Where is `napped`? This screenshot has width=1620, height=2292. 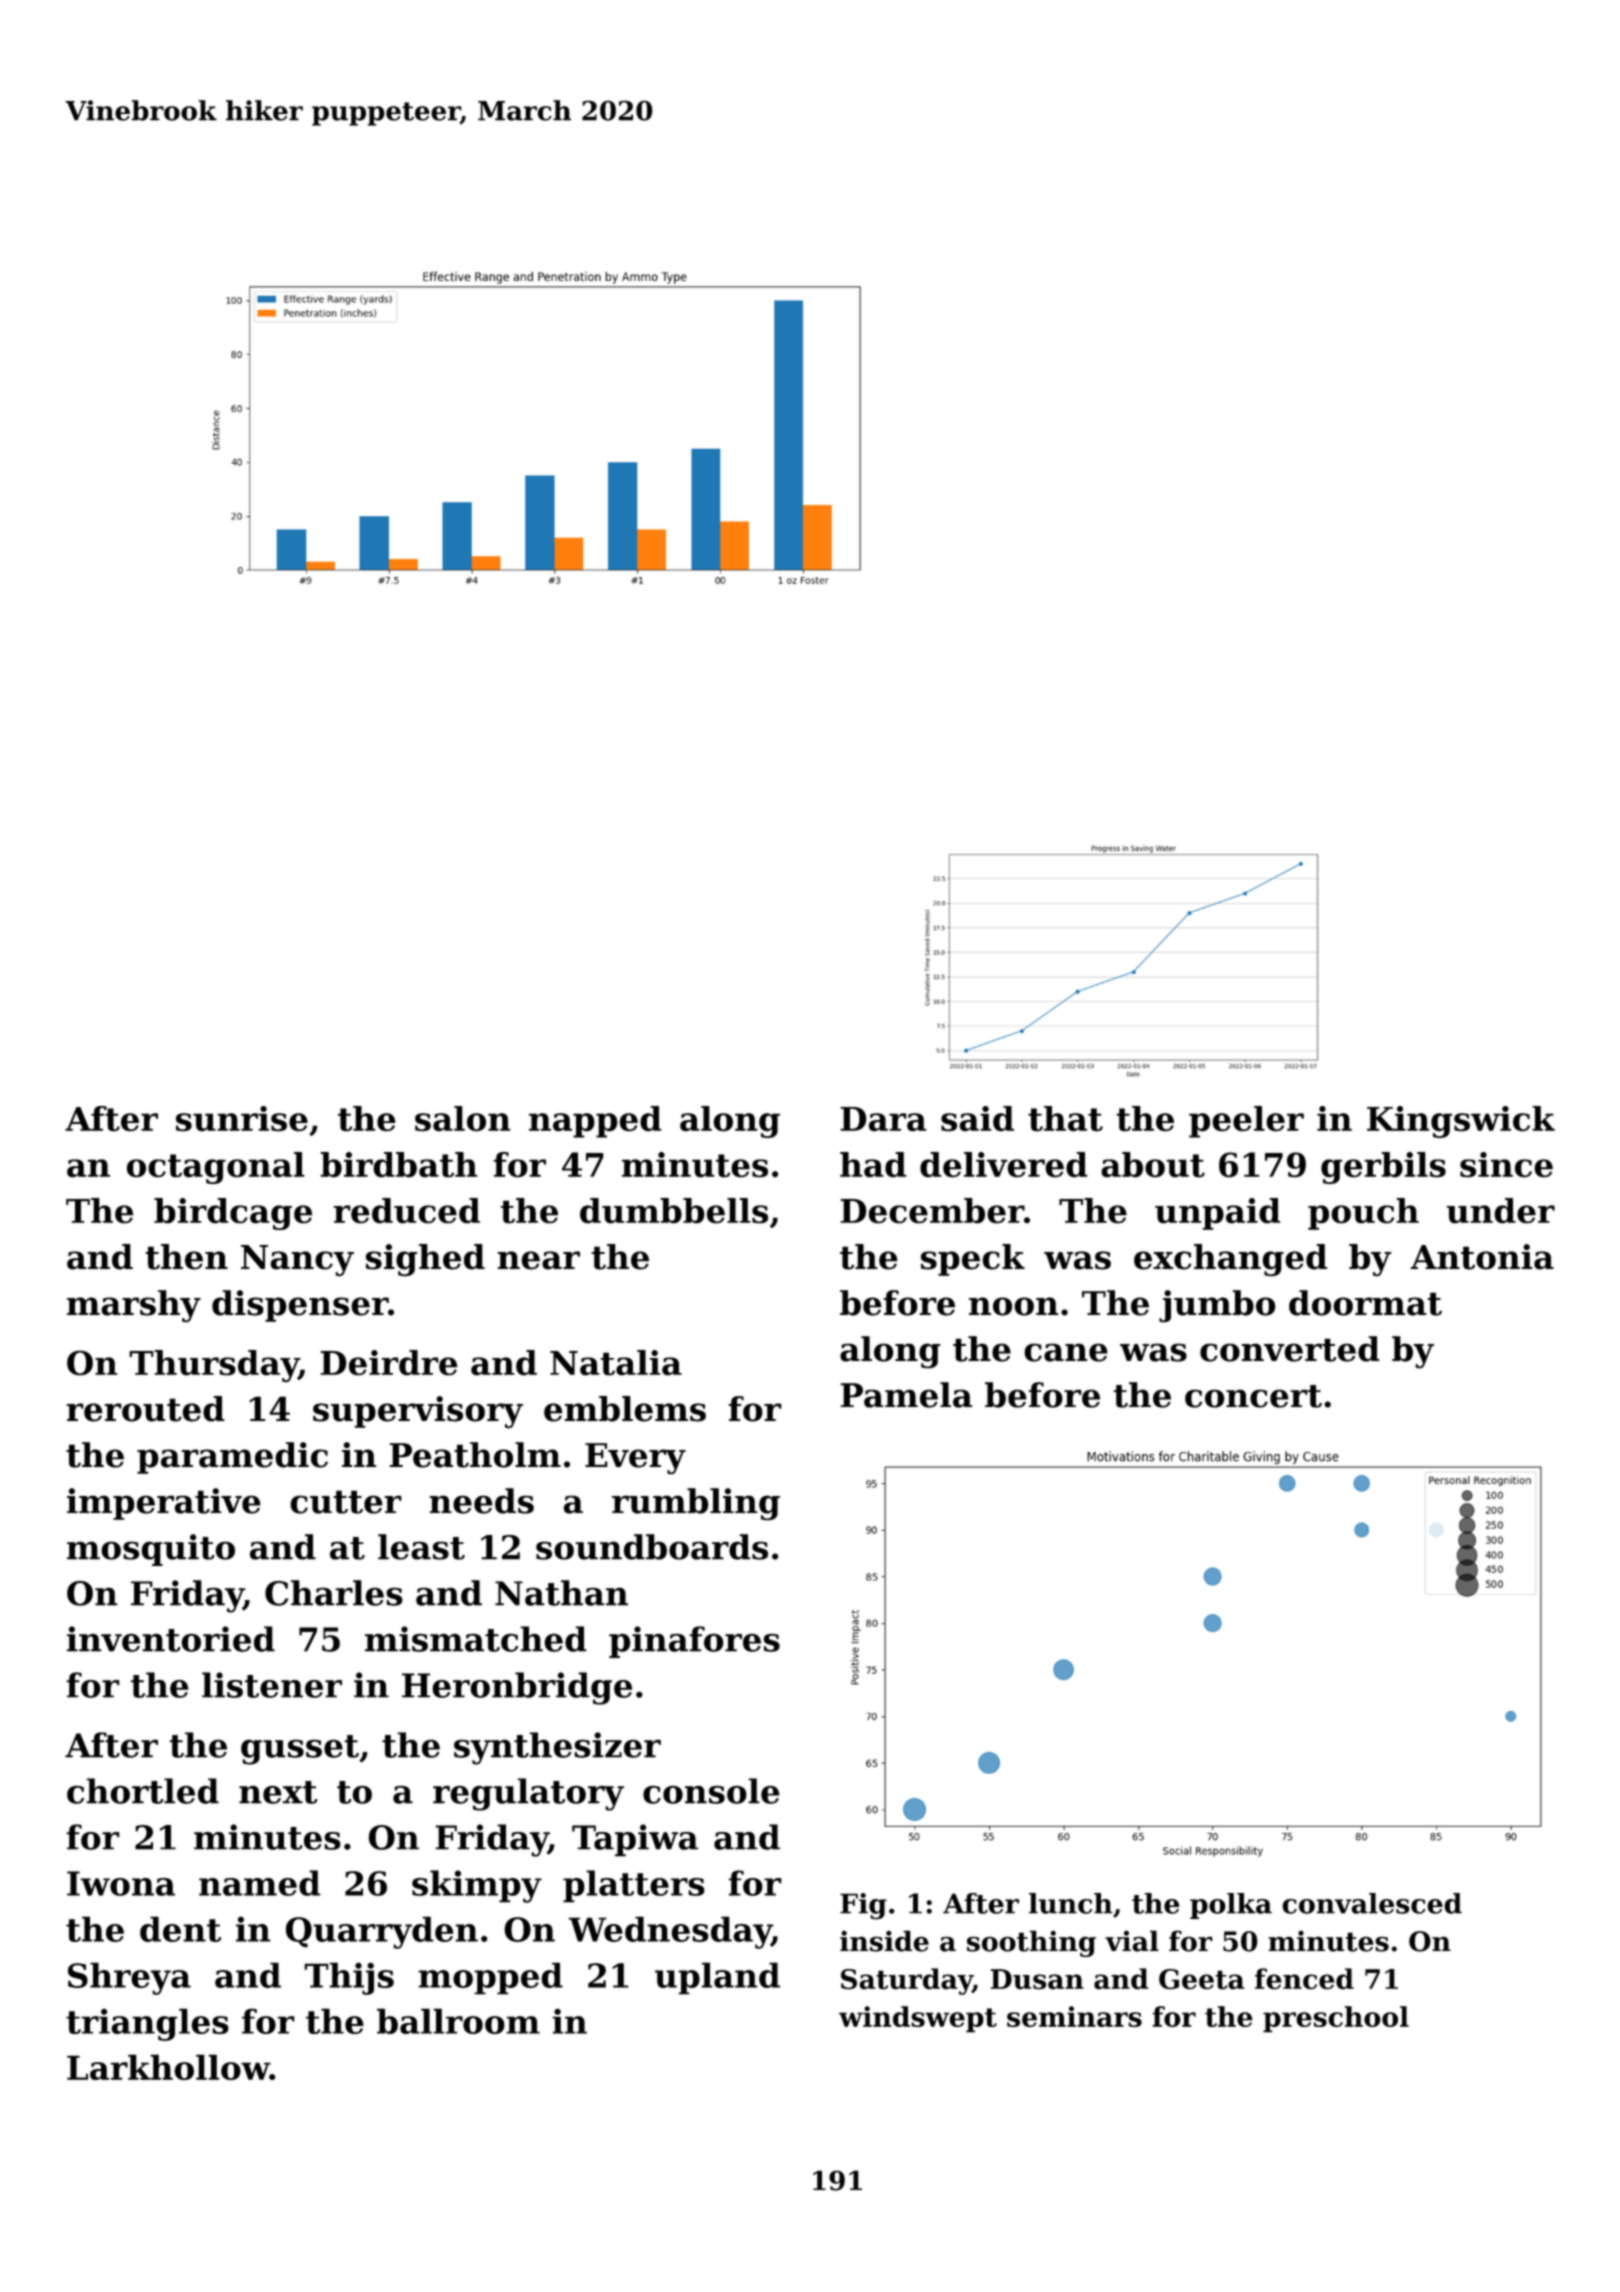 napped is located at coordinates (595, 1122).
